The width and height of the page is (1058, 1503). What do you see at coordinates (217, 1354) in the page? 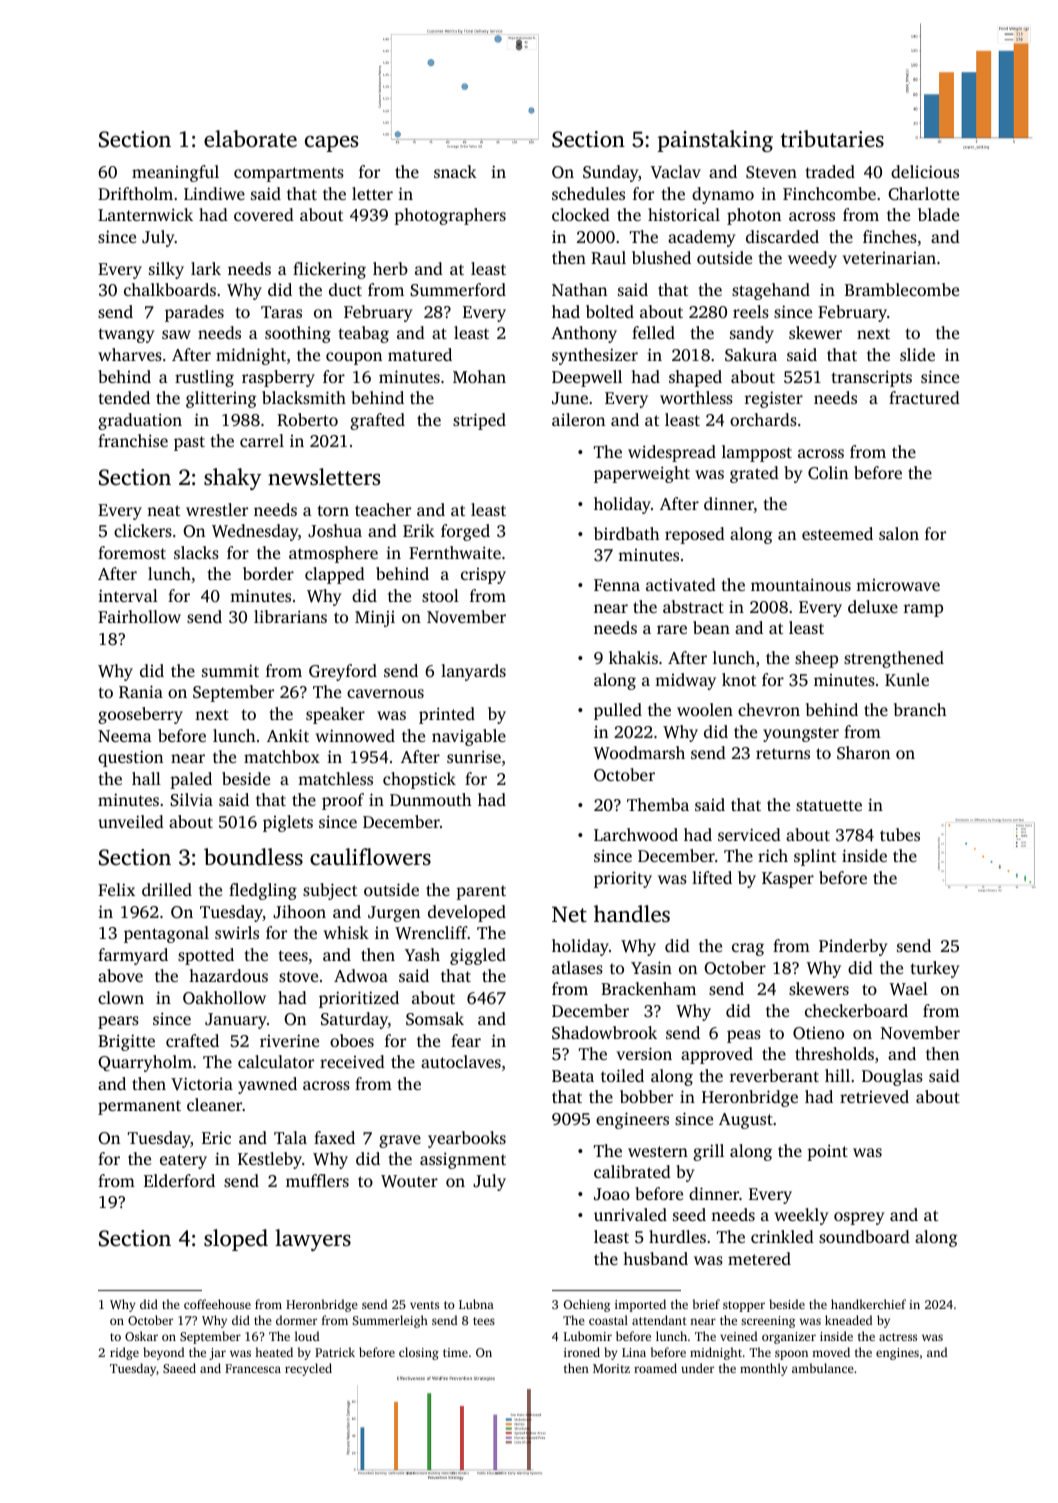
I see `jar` at bounding box center [217, 1354].
